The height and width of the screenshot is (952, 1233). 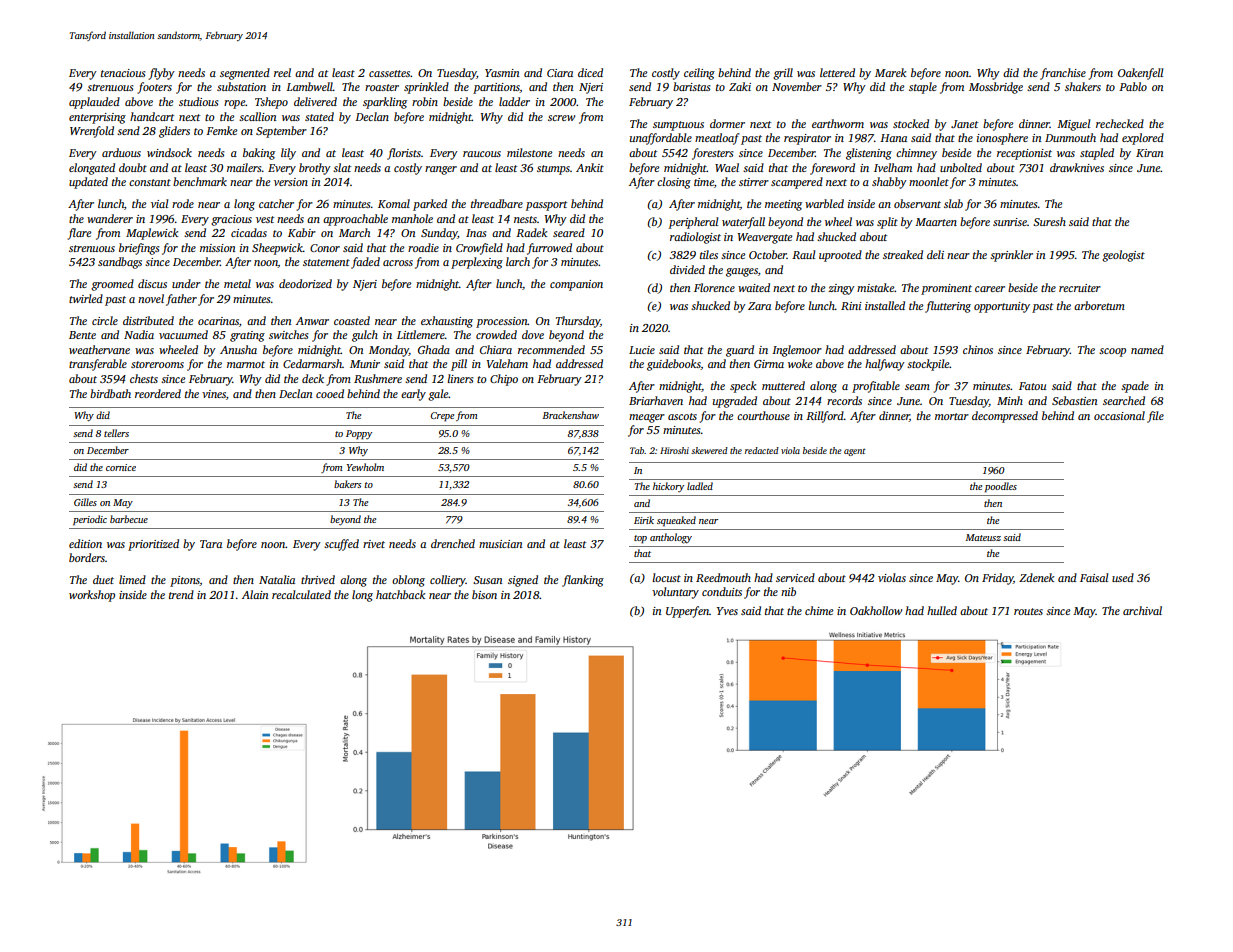 I want to click on reel, so click(x=282, y=72).
